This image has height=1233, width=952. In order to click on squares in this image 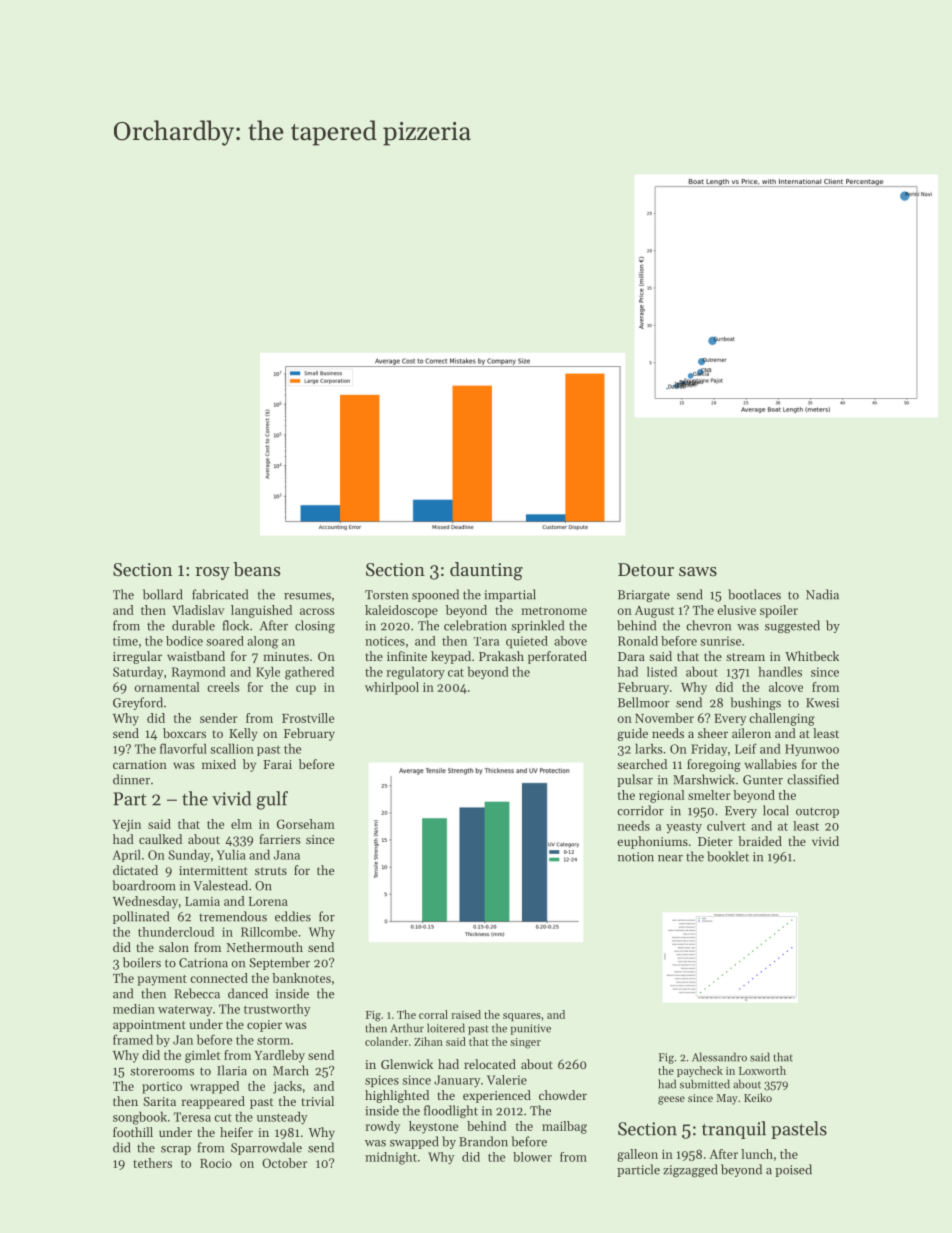, I will do `click(522, 1017)`.
